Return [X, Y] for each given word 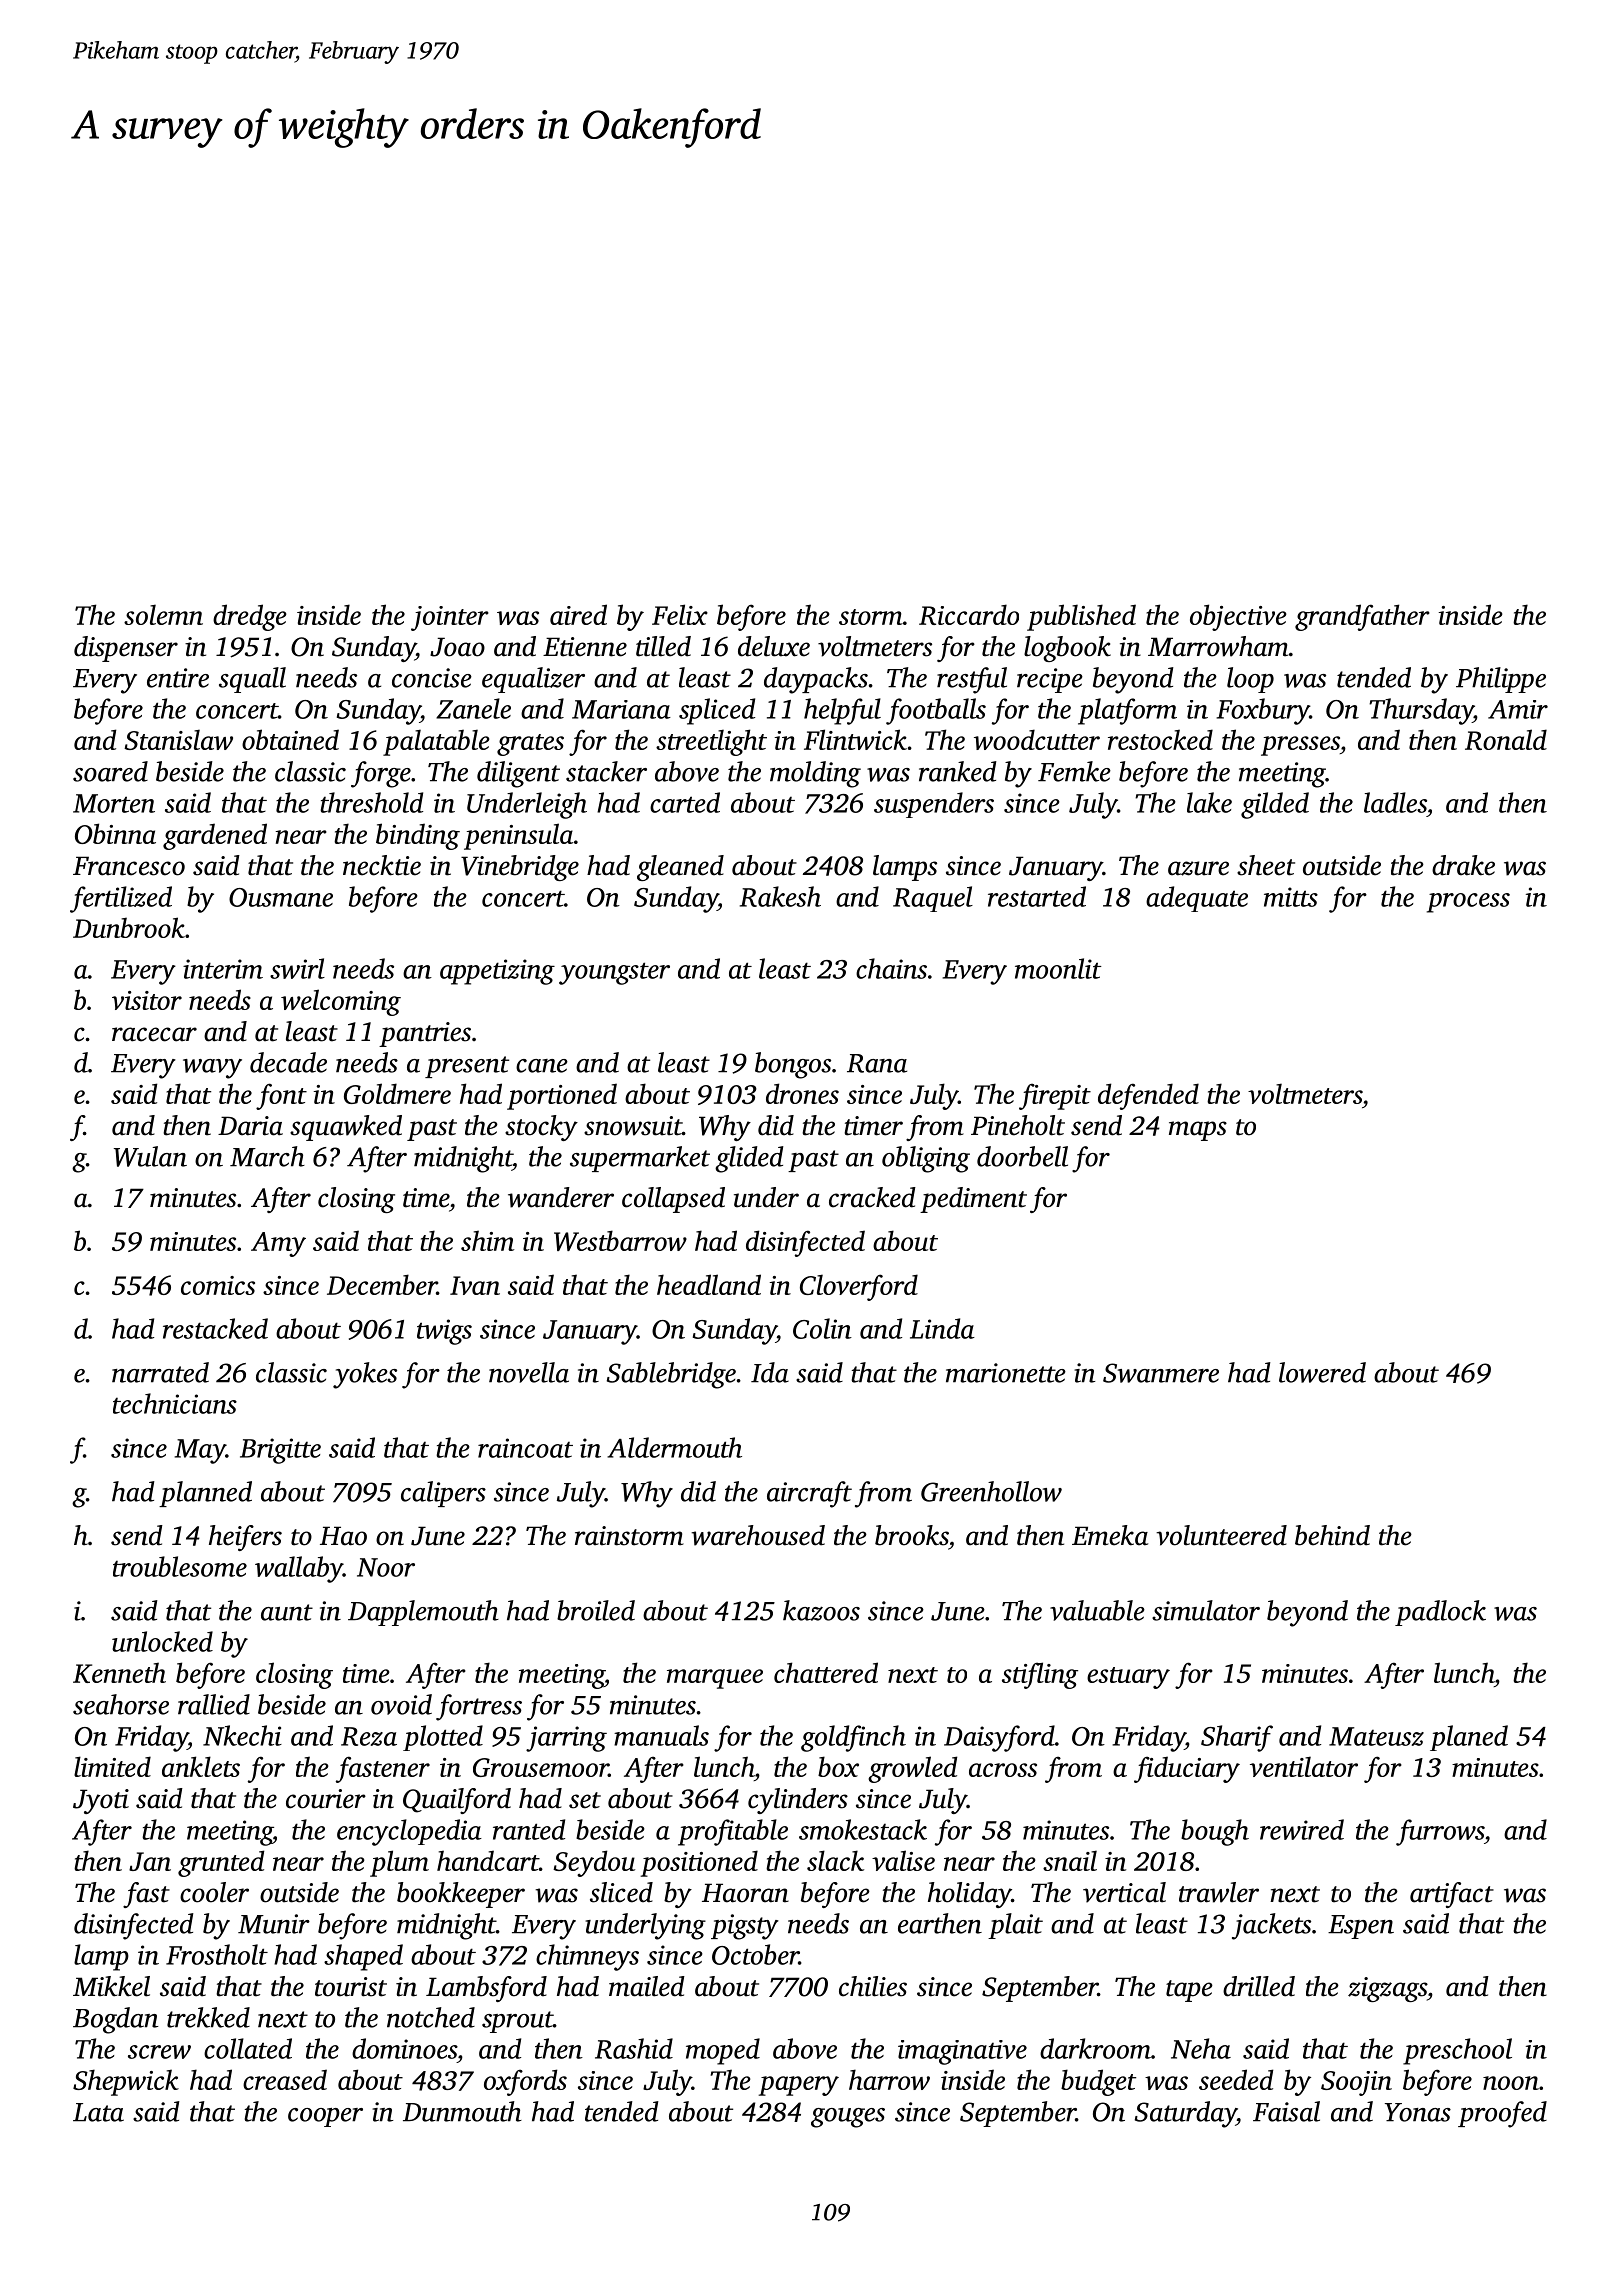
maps [1198, 1131]
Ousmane [281, 897]
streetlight [711, 742]
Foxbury [1263, 711]
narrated [160, 1372]
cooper [325, 2117]
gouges [848, 2118]
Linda [942, 1328]
